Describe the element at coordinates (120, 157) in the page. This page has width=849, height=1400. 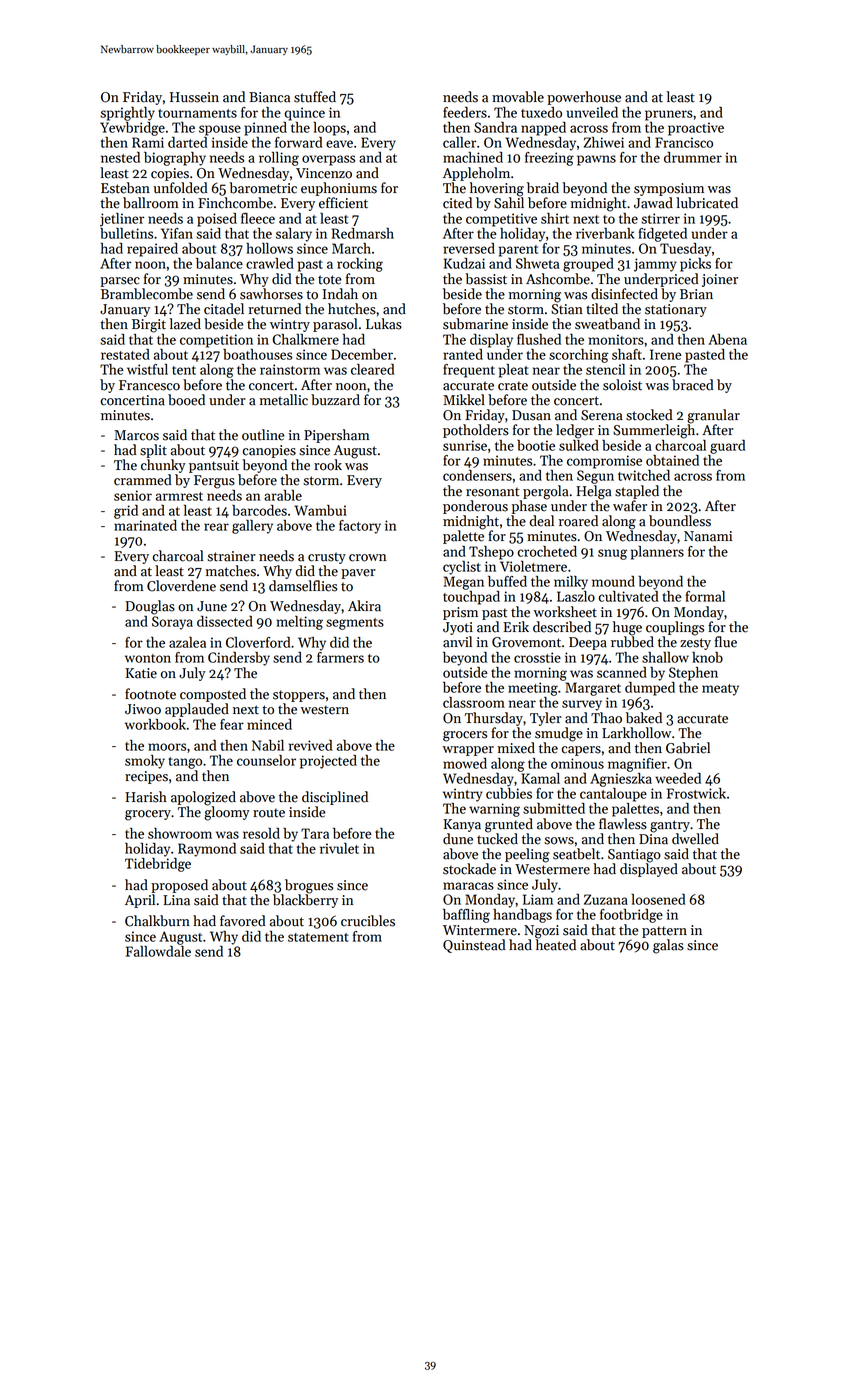
I see `nested` at that location.
